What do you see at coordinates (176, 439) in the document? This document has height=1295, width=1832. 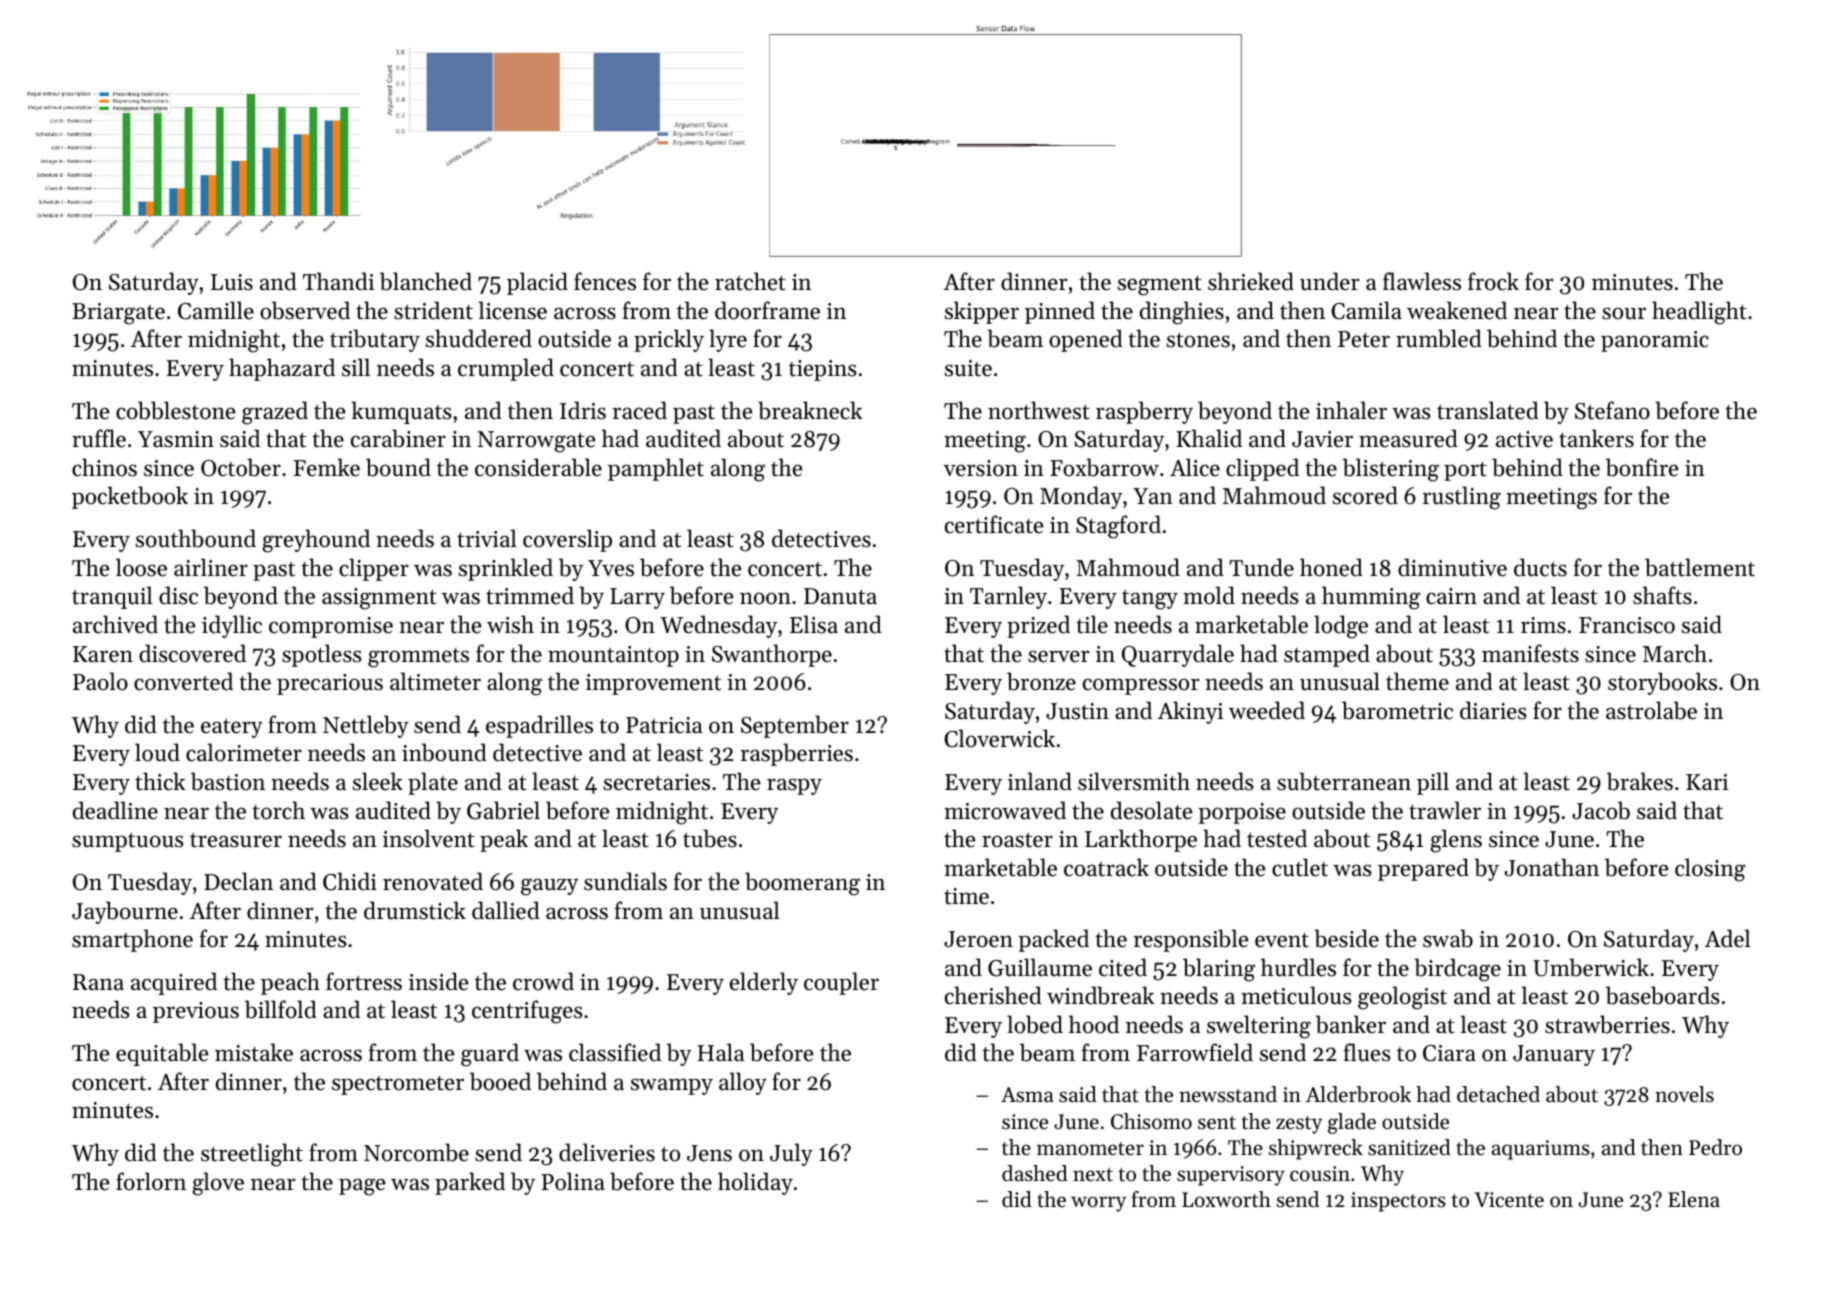 I see `Yasmin` at bounding box center [176, 439].
